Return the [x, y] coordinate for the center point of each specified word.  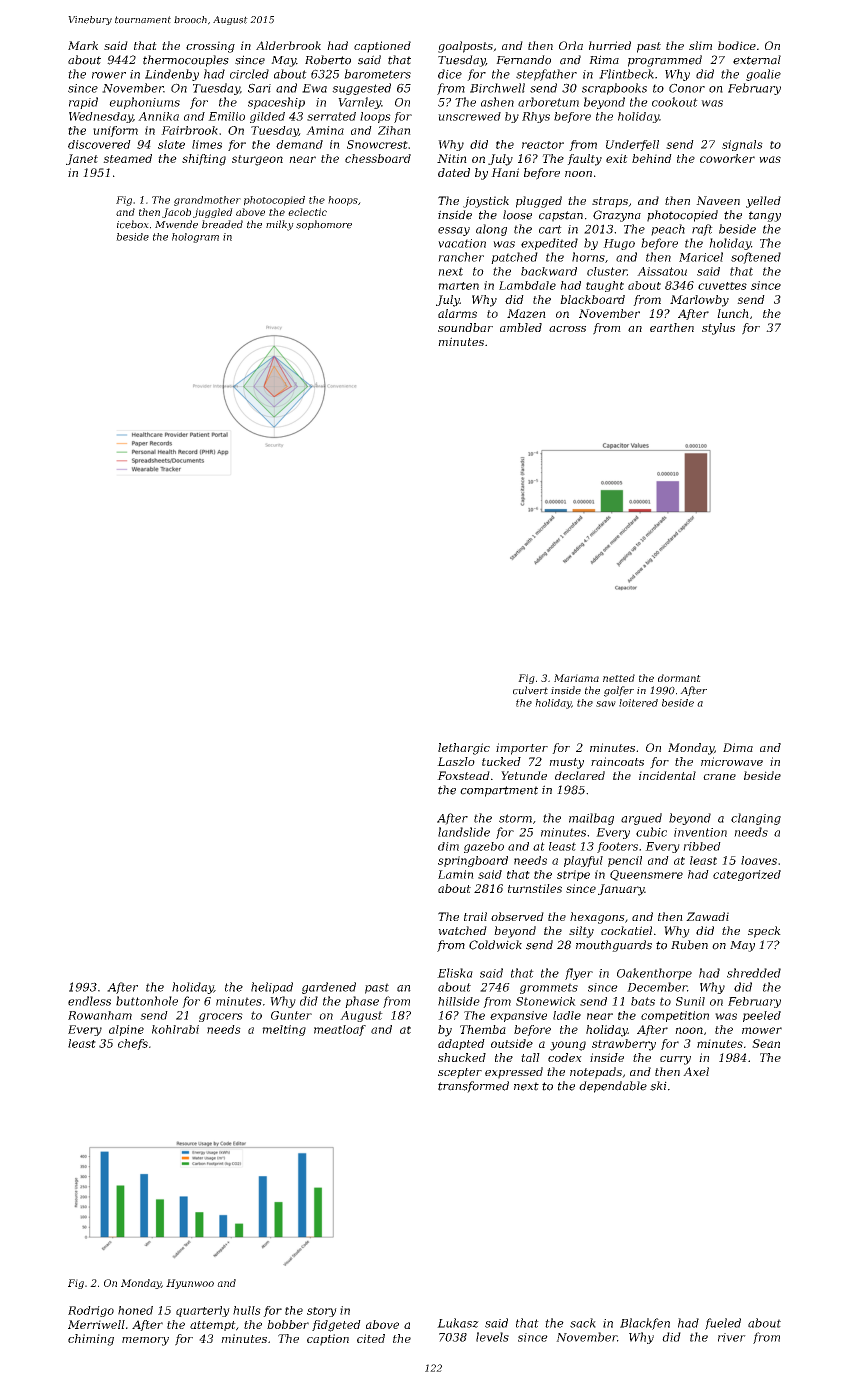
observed [517, 916]
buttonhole [147, 1001]
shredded [754, 973]
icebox [133, 224]
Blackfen [645, 1324]
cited [371, 1338]
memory [145, 1341]
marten [458, 286]
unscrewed [469, 116]
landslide [464, 832]
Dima [738, 747]
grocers [221, 1017]
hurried [610, 45]
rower [109, 75]
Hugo [619, 244]
